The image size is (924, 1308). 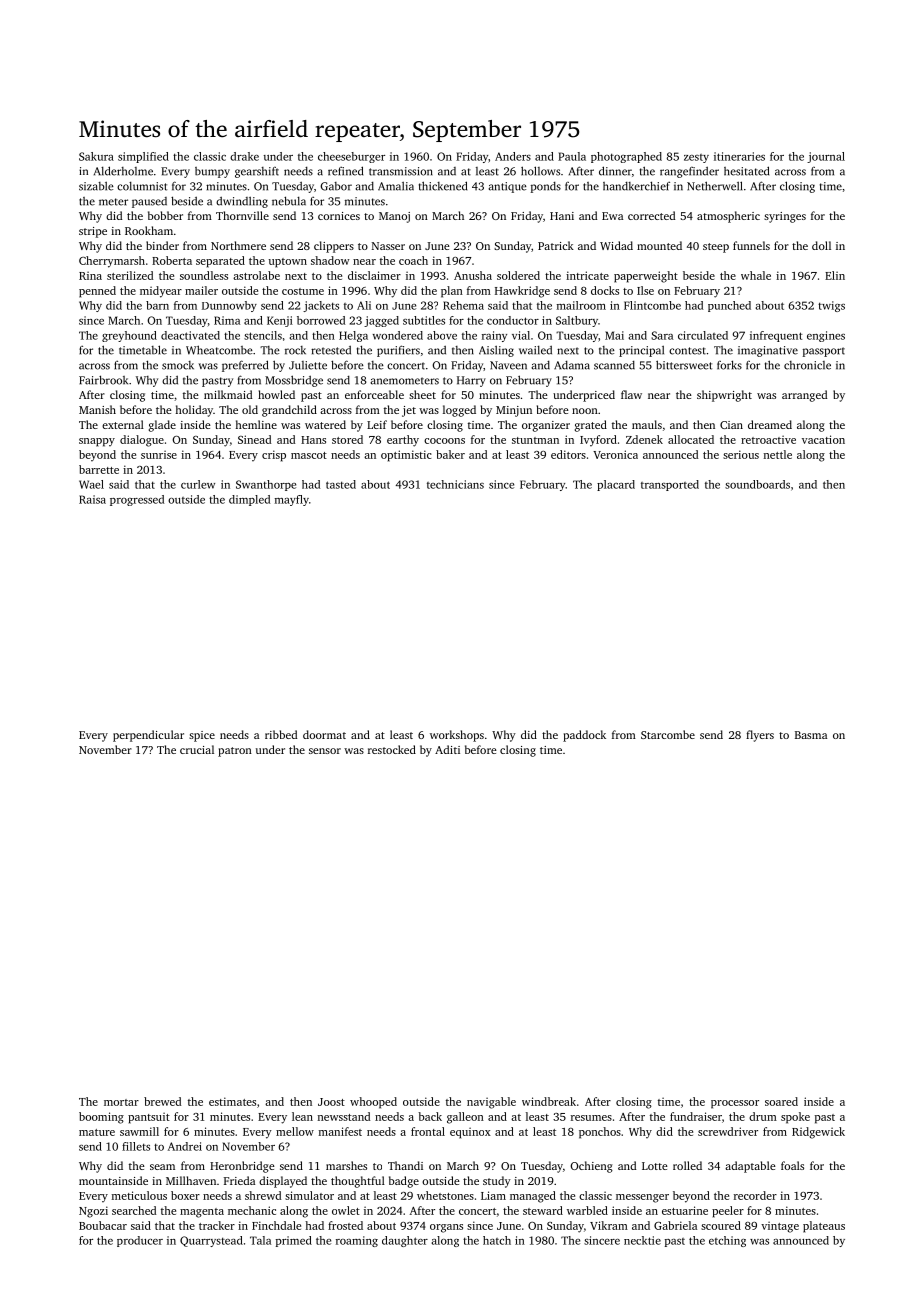 What do you see at coordinates (760, 736) in the image?
I see `flyers` at bounding box center [760, 736].
